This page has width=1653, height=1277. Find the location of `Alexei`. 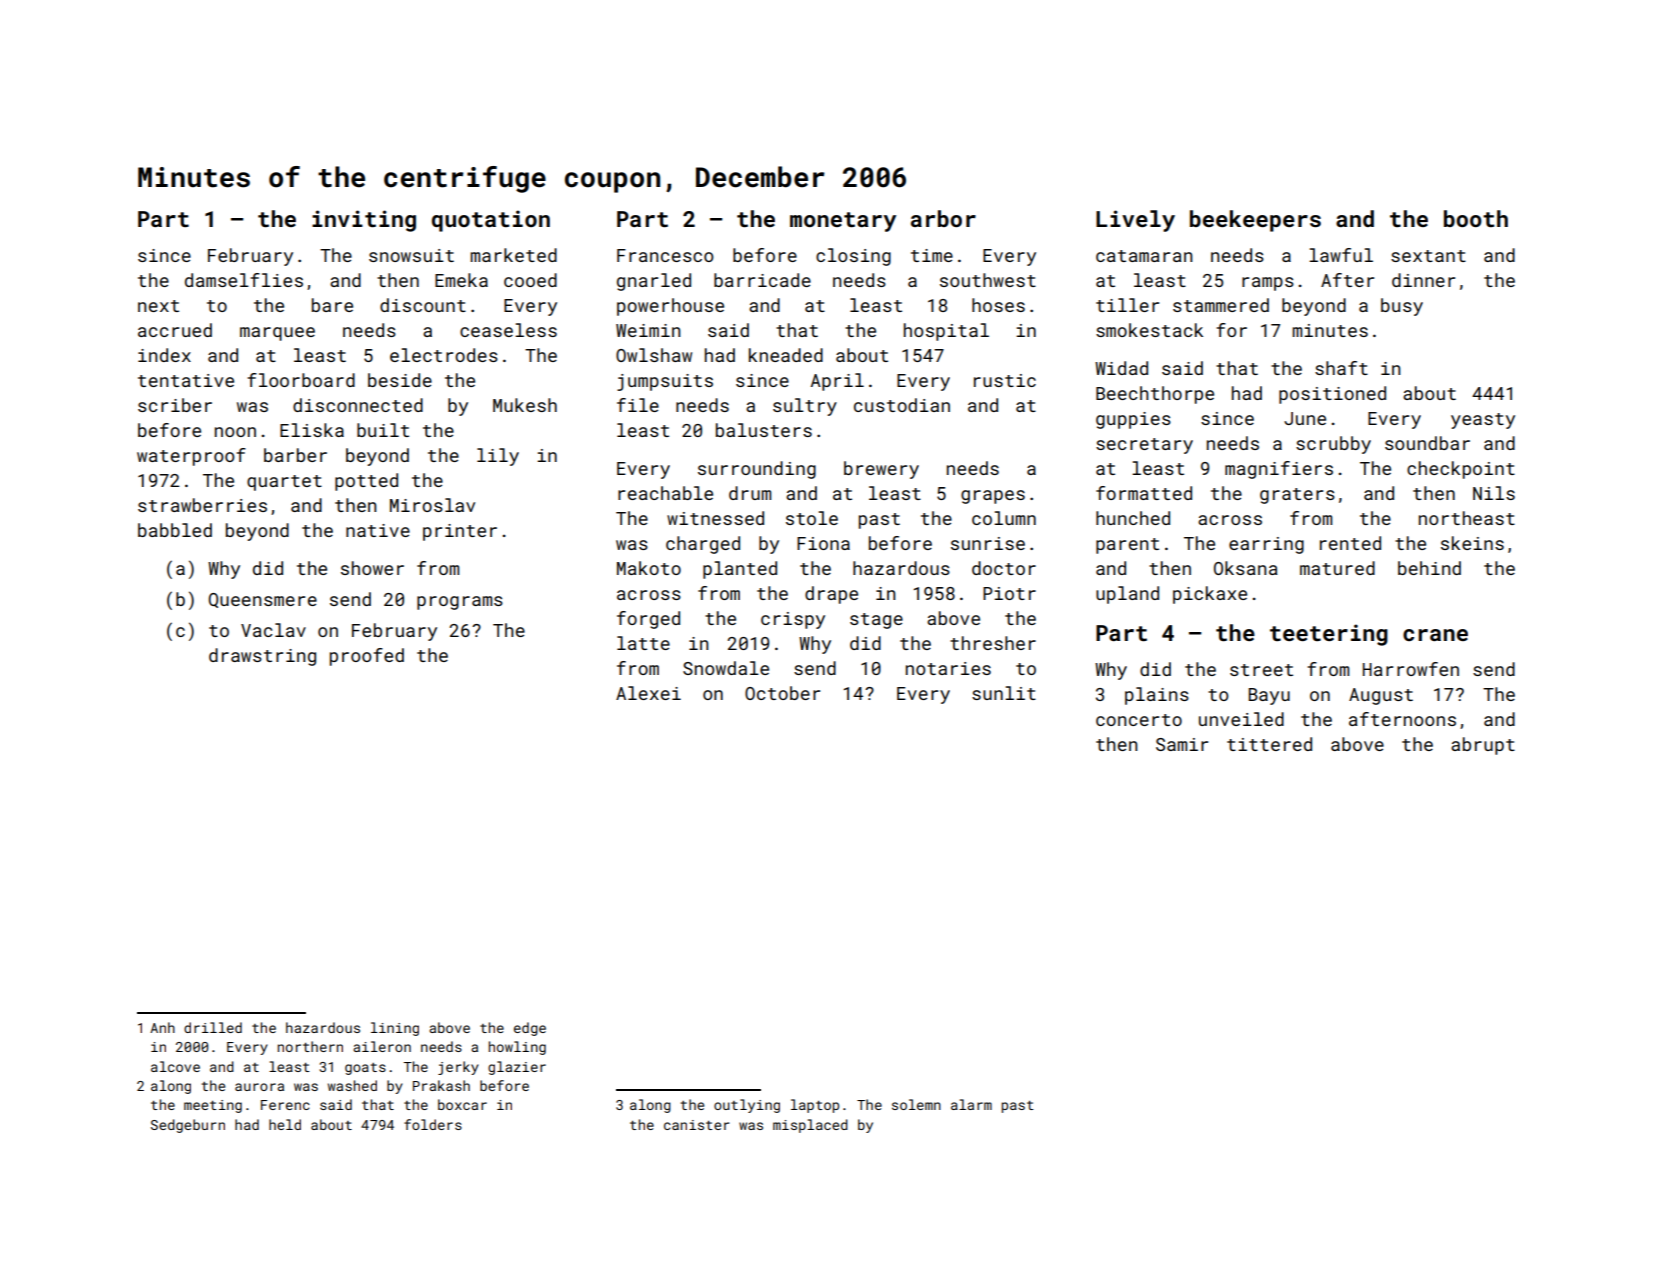

Alexei is located at coordinates (648, 693).
